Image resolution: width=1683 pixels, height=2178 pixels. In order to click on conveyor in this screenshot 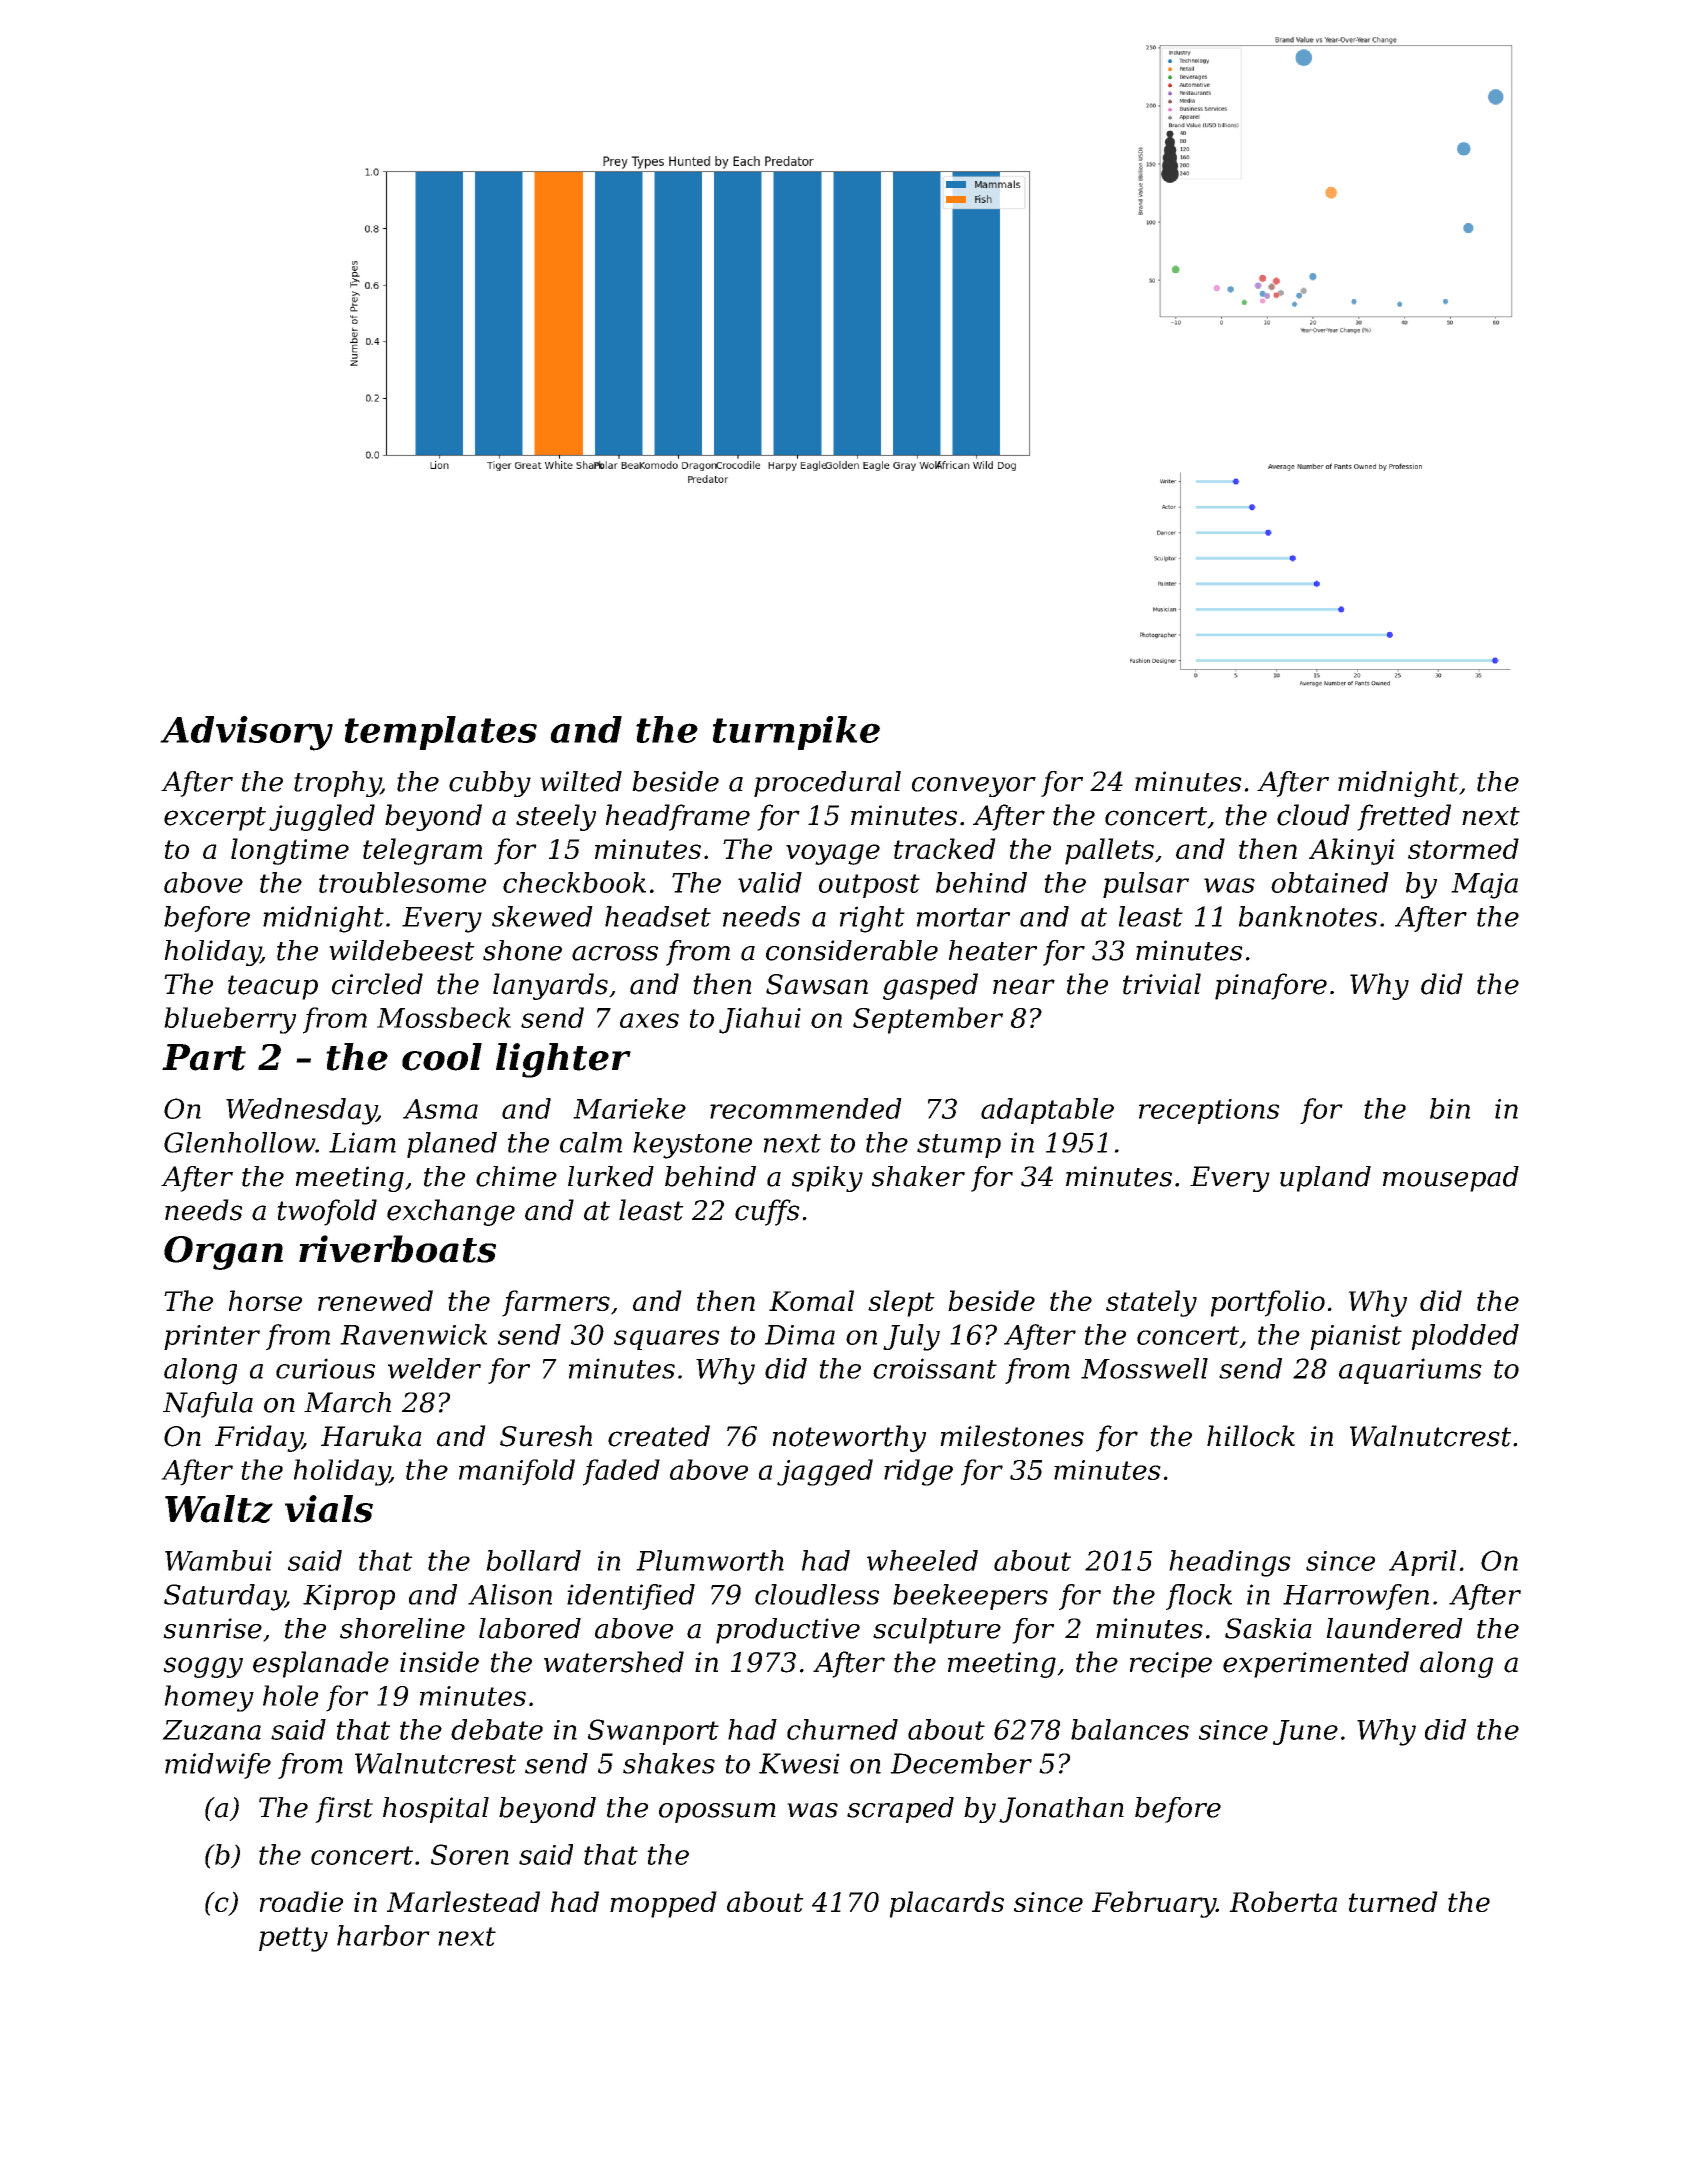, I will do `click(974, 787)`.
